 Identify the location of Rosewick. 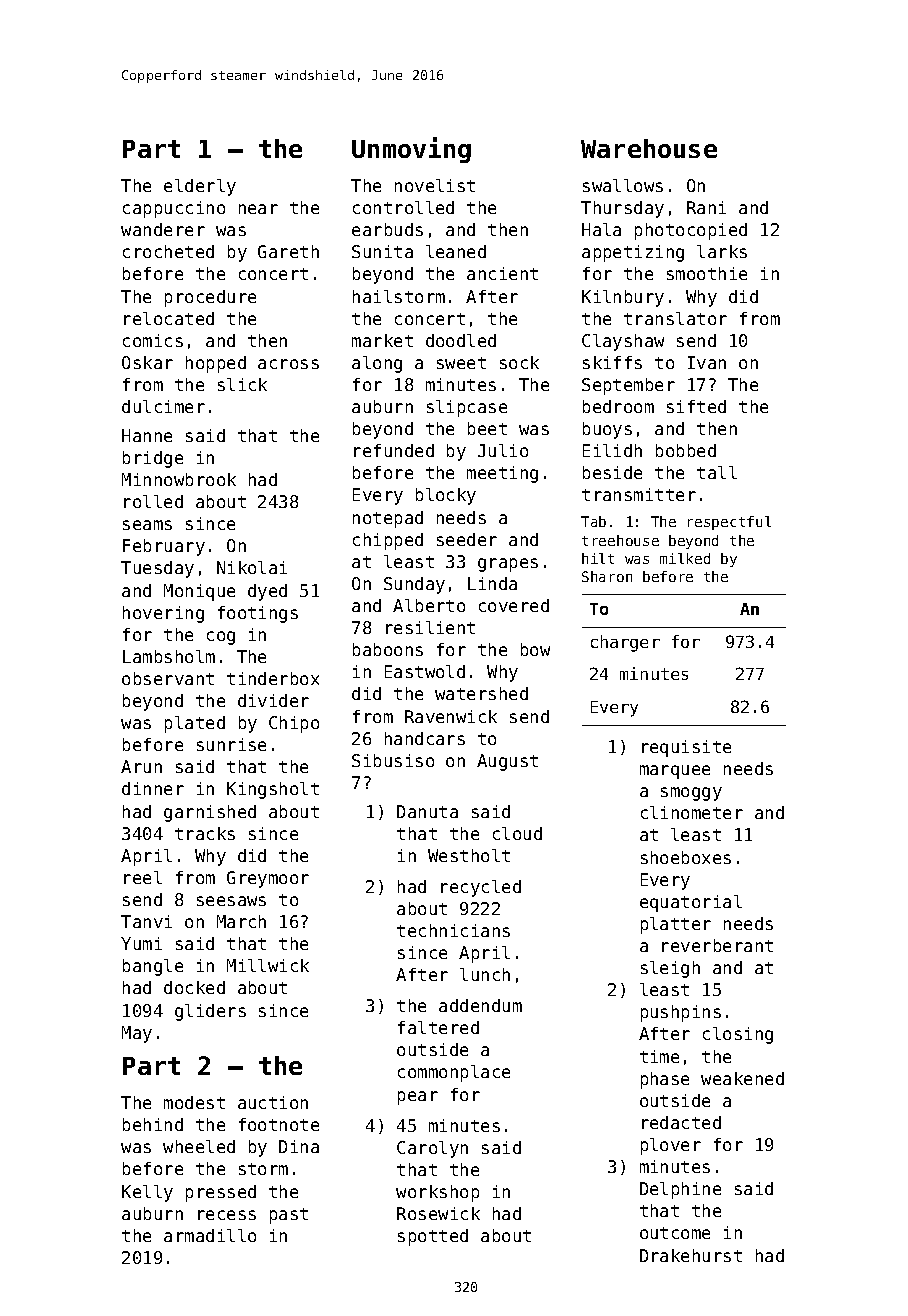
(438, 1213).
